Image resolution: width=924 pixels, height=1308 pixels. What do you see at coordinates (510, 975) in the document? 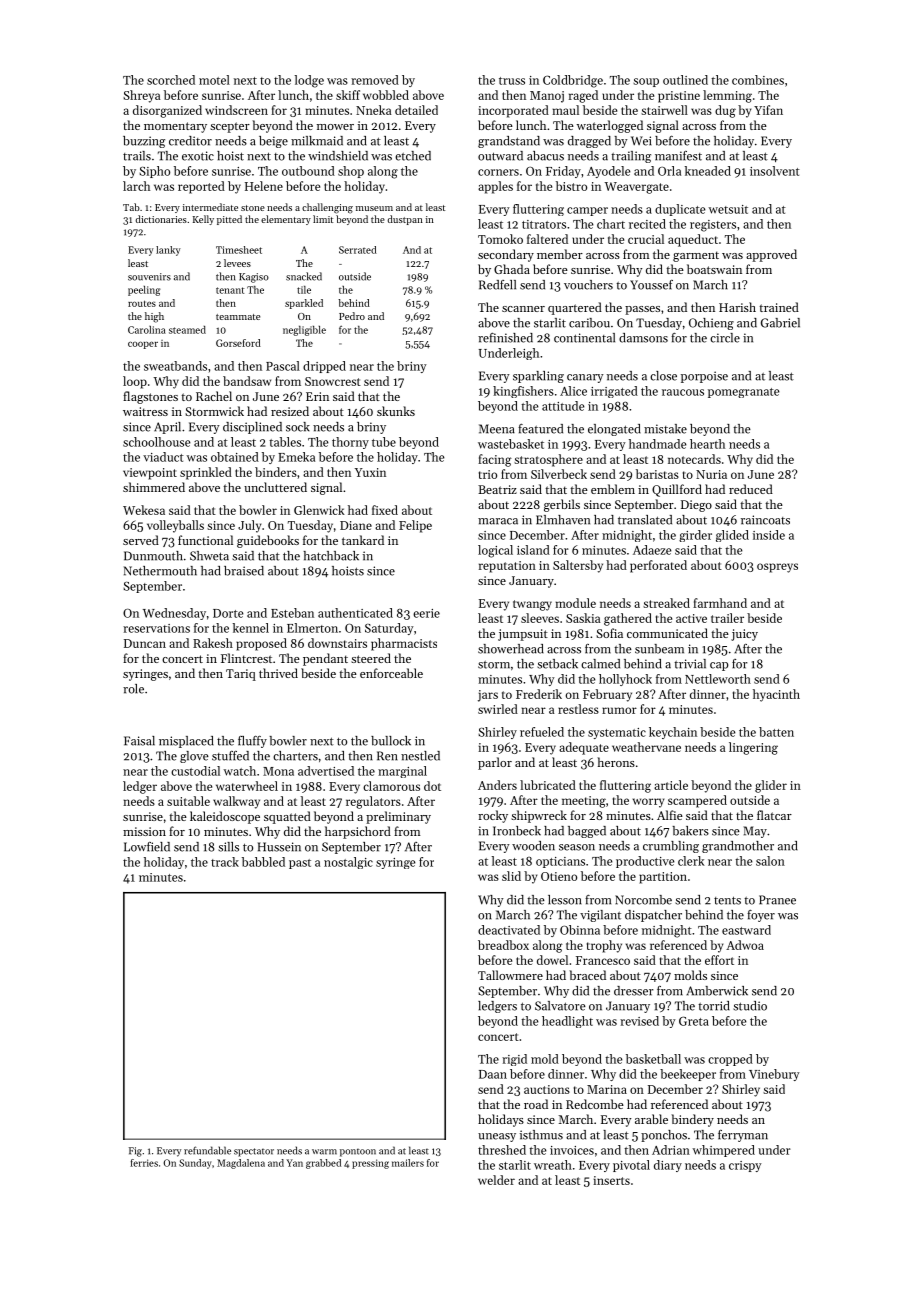
I see `Tallowmere` at bounding box center [510, 975].
